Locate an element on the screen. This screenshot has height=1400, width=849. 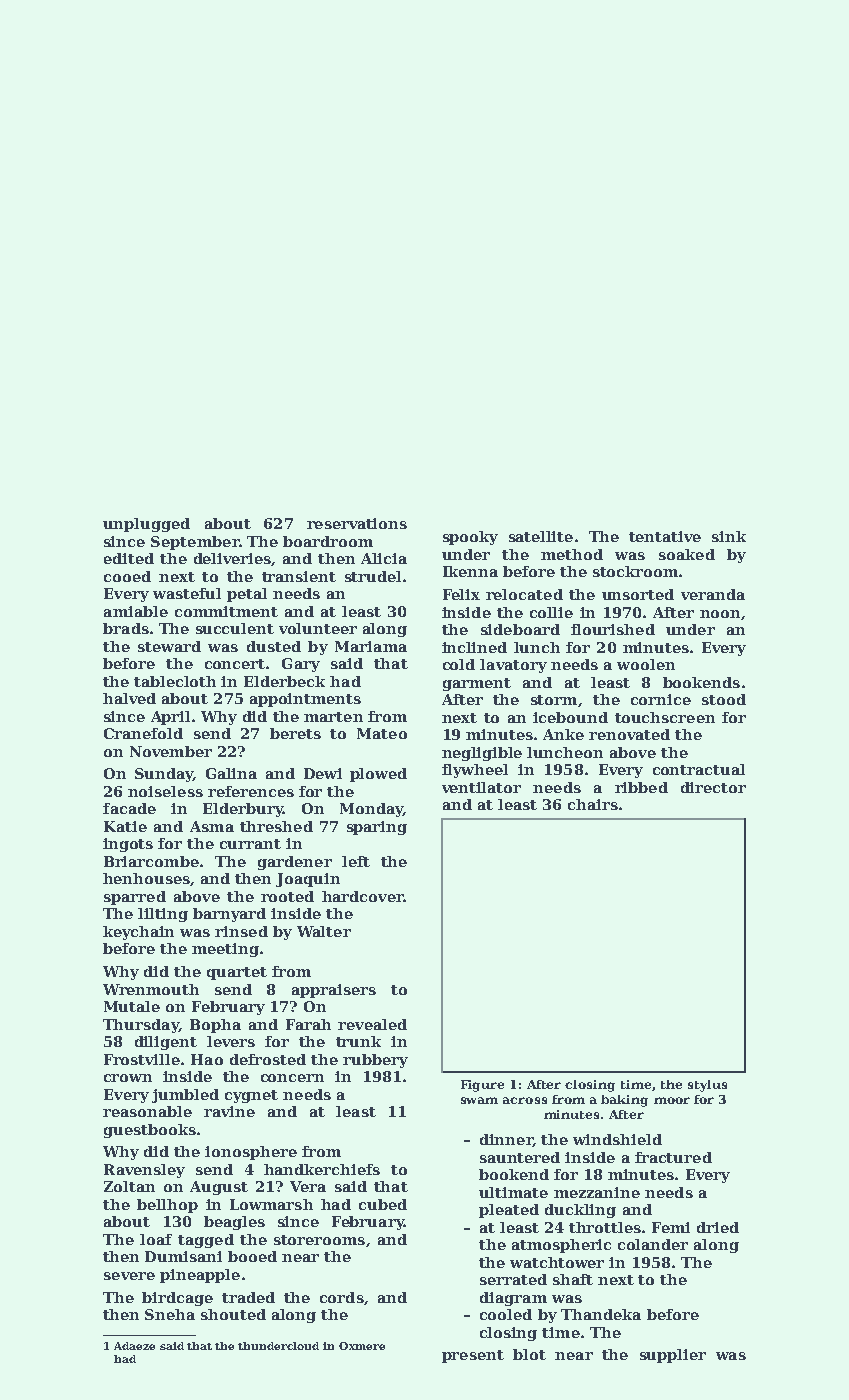
cornice is located at coordinates (661, 699).
